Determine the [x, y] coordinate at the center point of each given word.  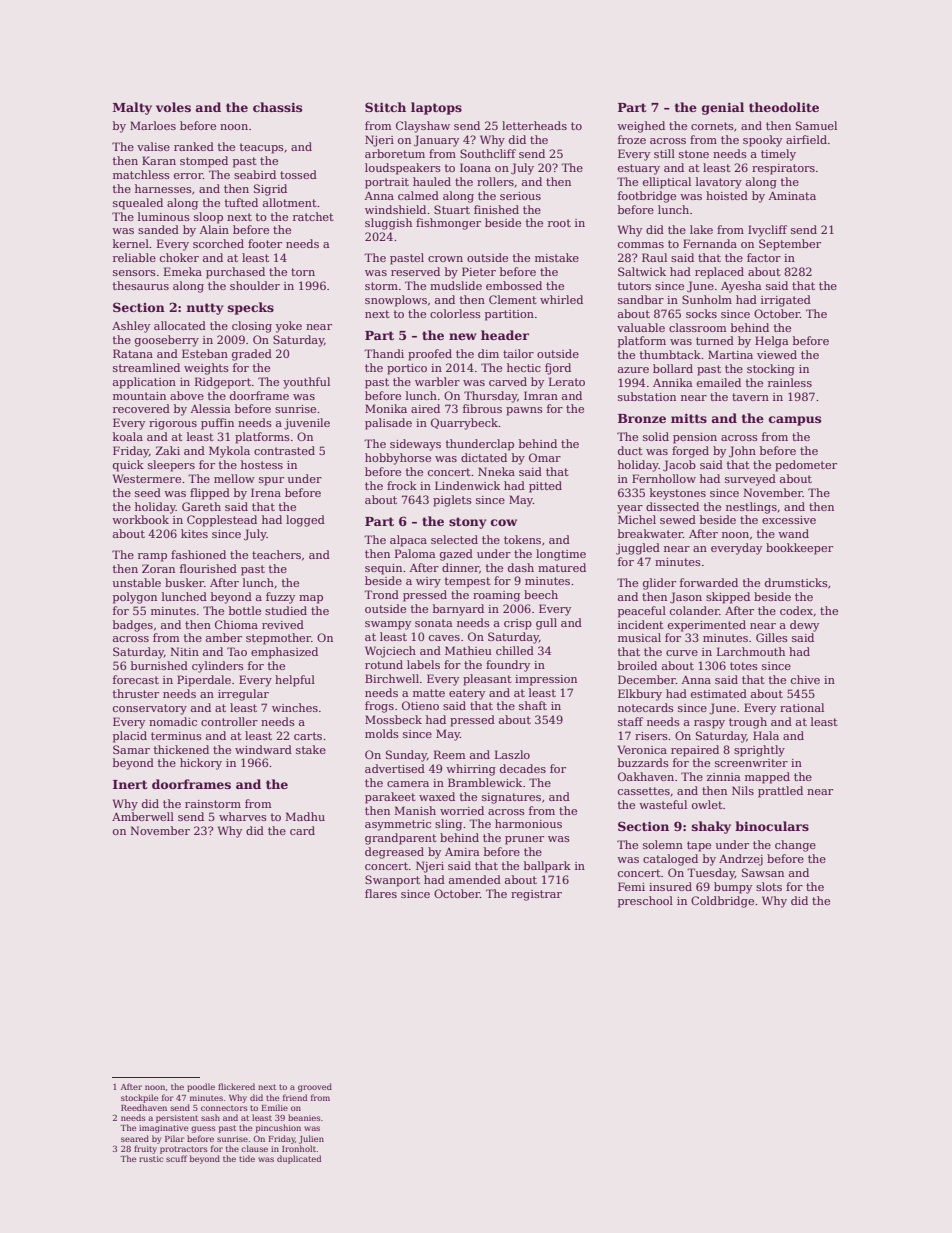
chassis [277, 107]
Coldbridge [722, 902]
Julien [311, 1139]
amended [475, 879]
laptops [436, 108]
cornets [712, 126]
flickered [236, 1086]
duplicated [299, 1159]
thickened [181, 749]
